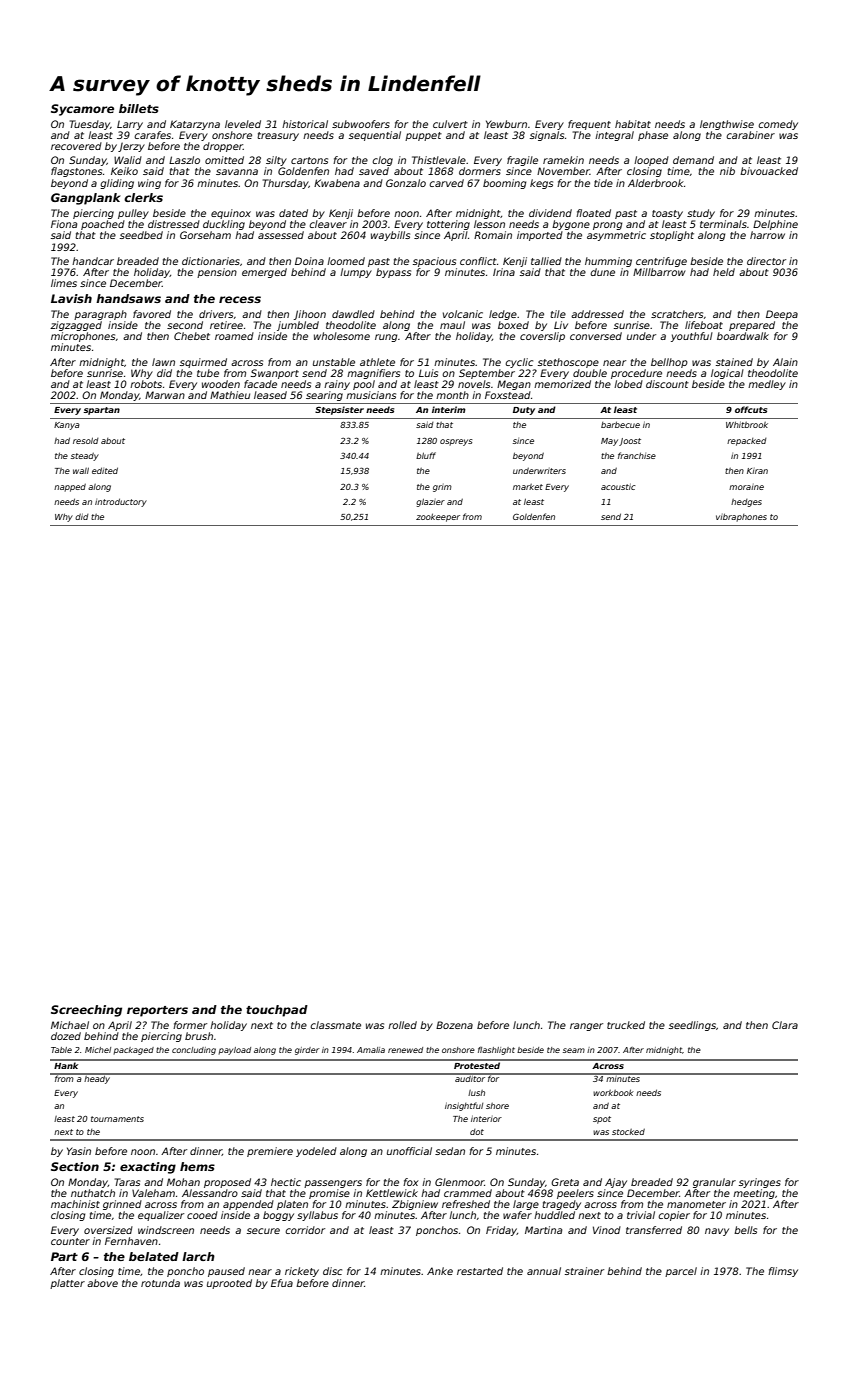 The image size is (849, 1400). What do you see at coordinates (636, 374) in the document?
I see `procedure` at bounding box center [636, 374].
